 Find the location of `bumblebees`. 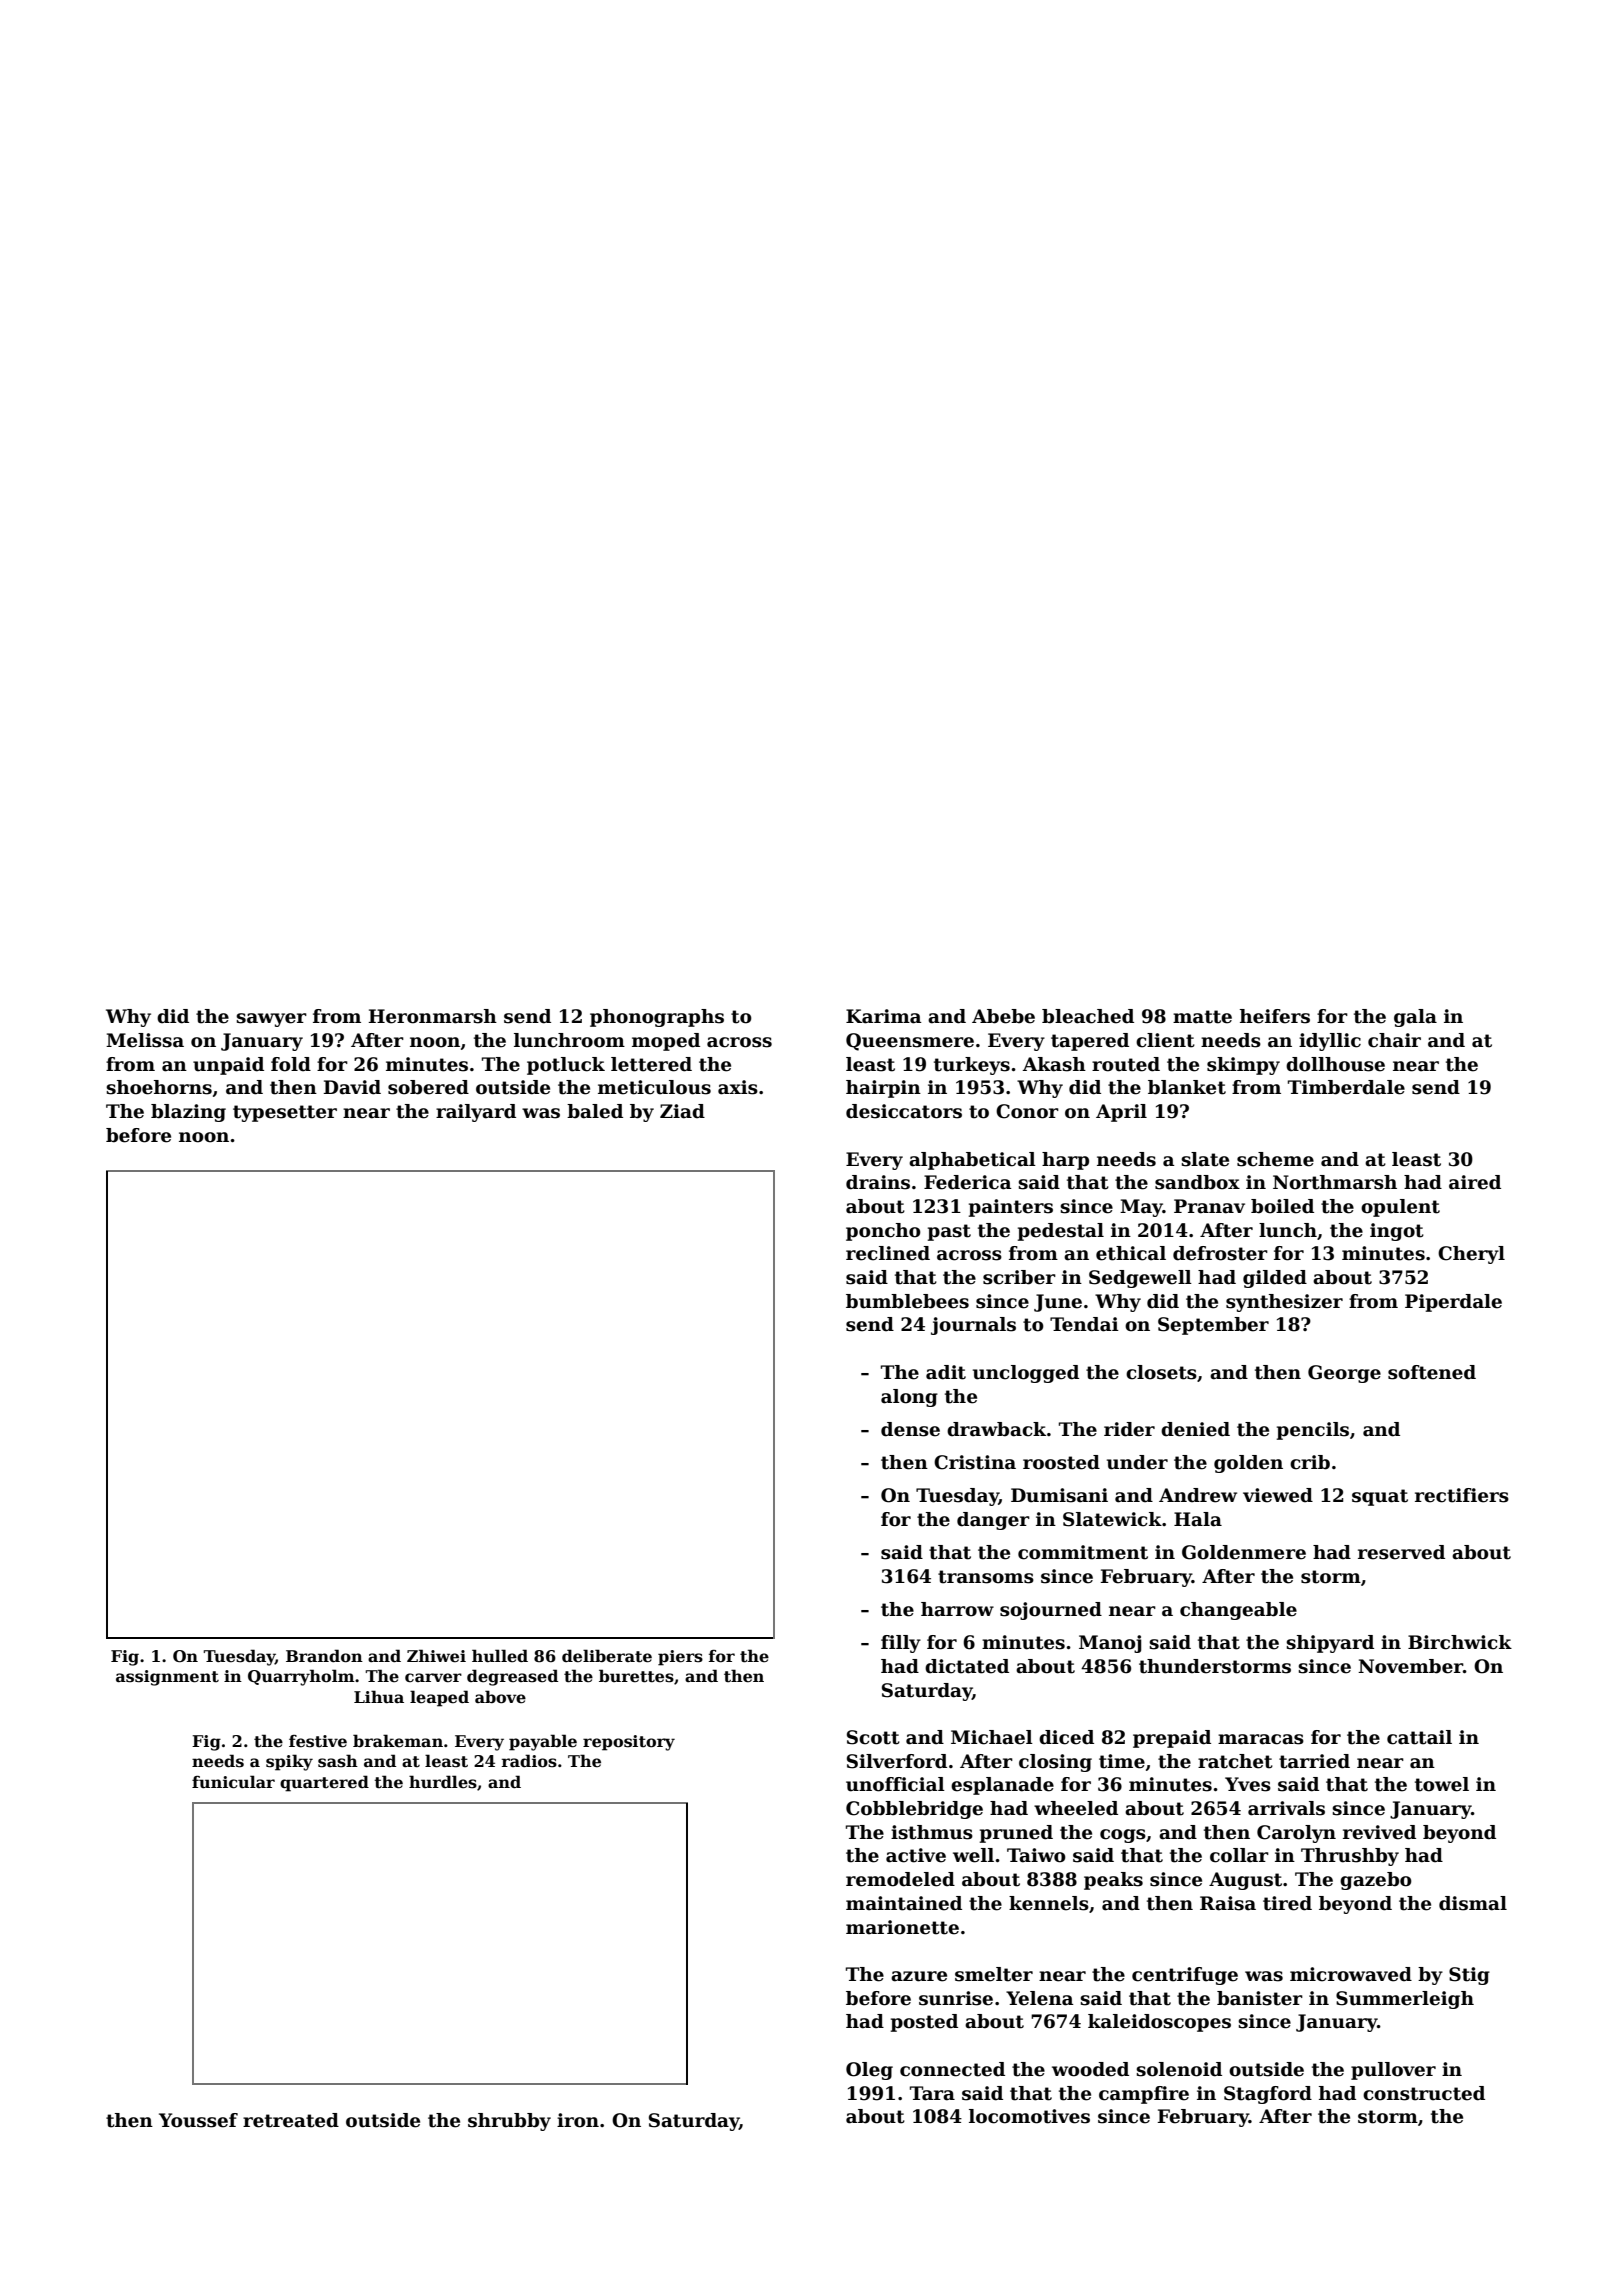

bumblebees is located at coordinates (907, 1301).
